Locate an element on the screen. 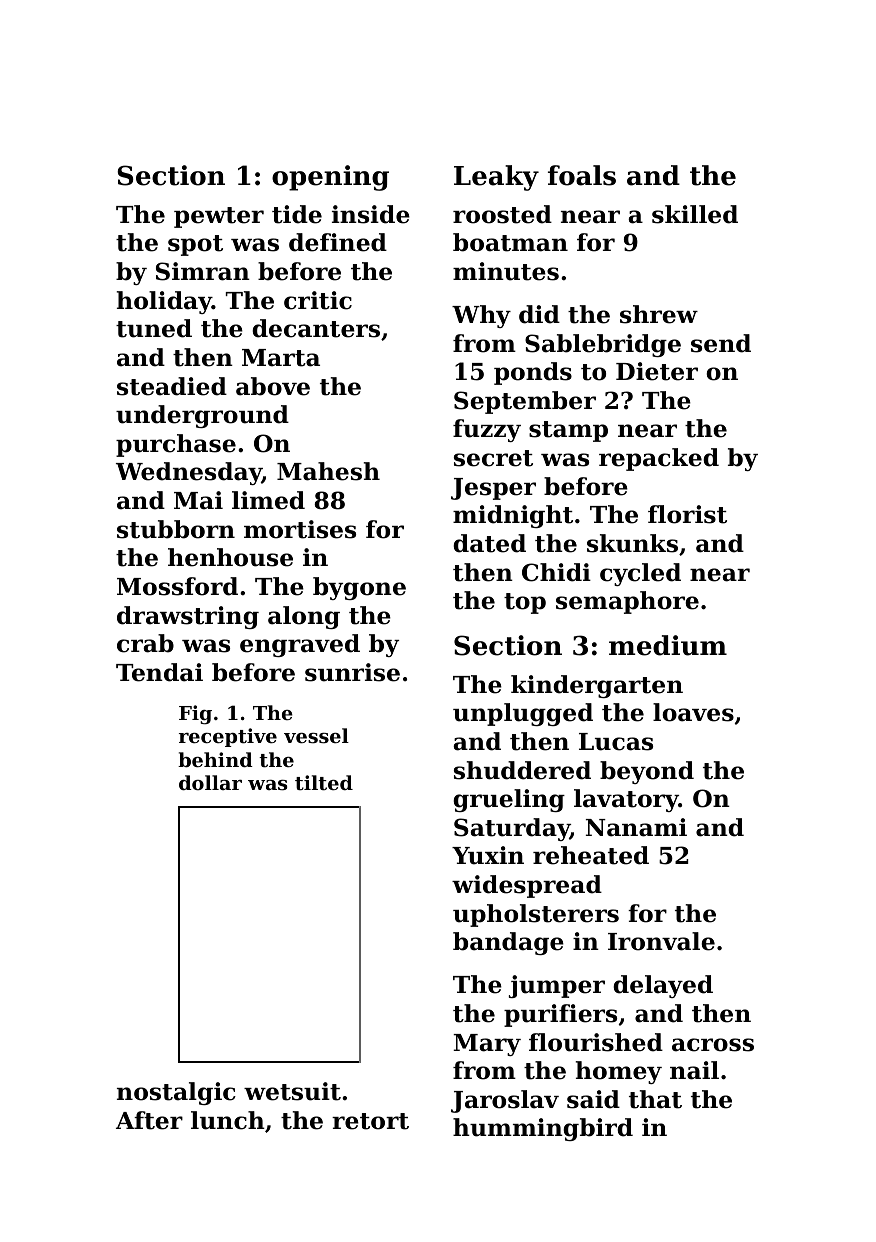 The height and width of the screenshot is (1242, 876). Mahesh is located at coordinates (328, 471).
